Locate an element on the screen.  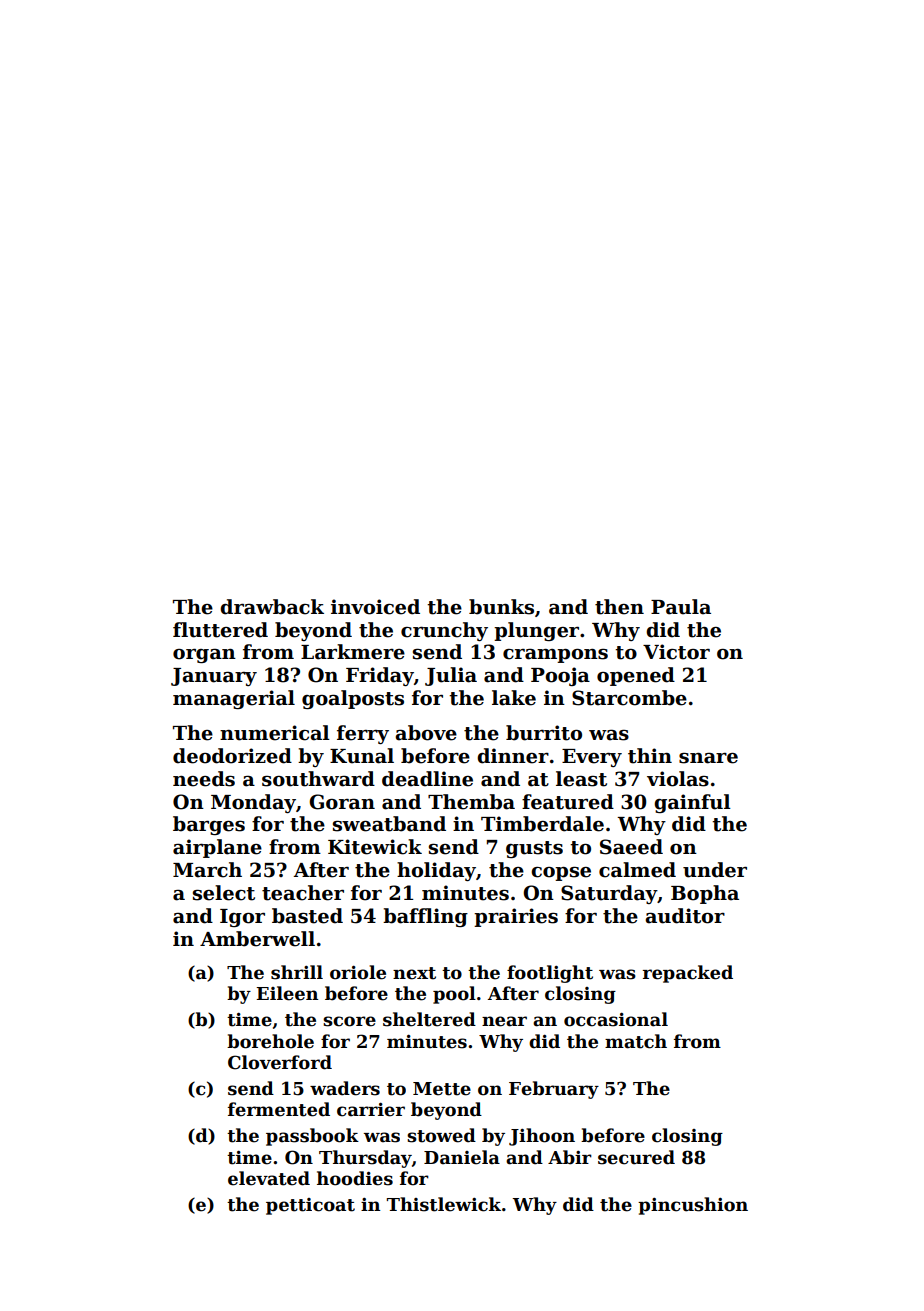
February is located at coordinates (554, 1090).
